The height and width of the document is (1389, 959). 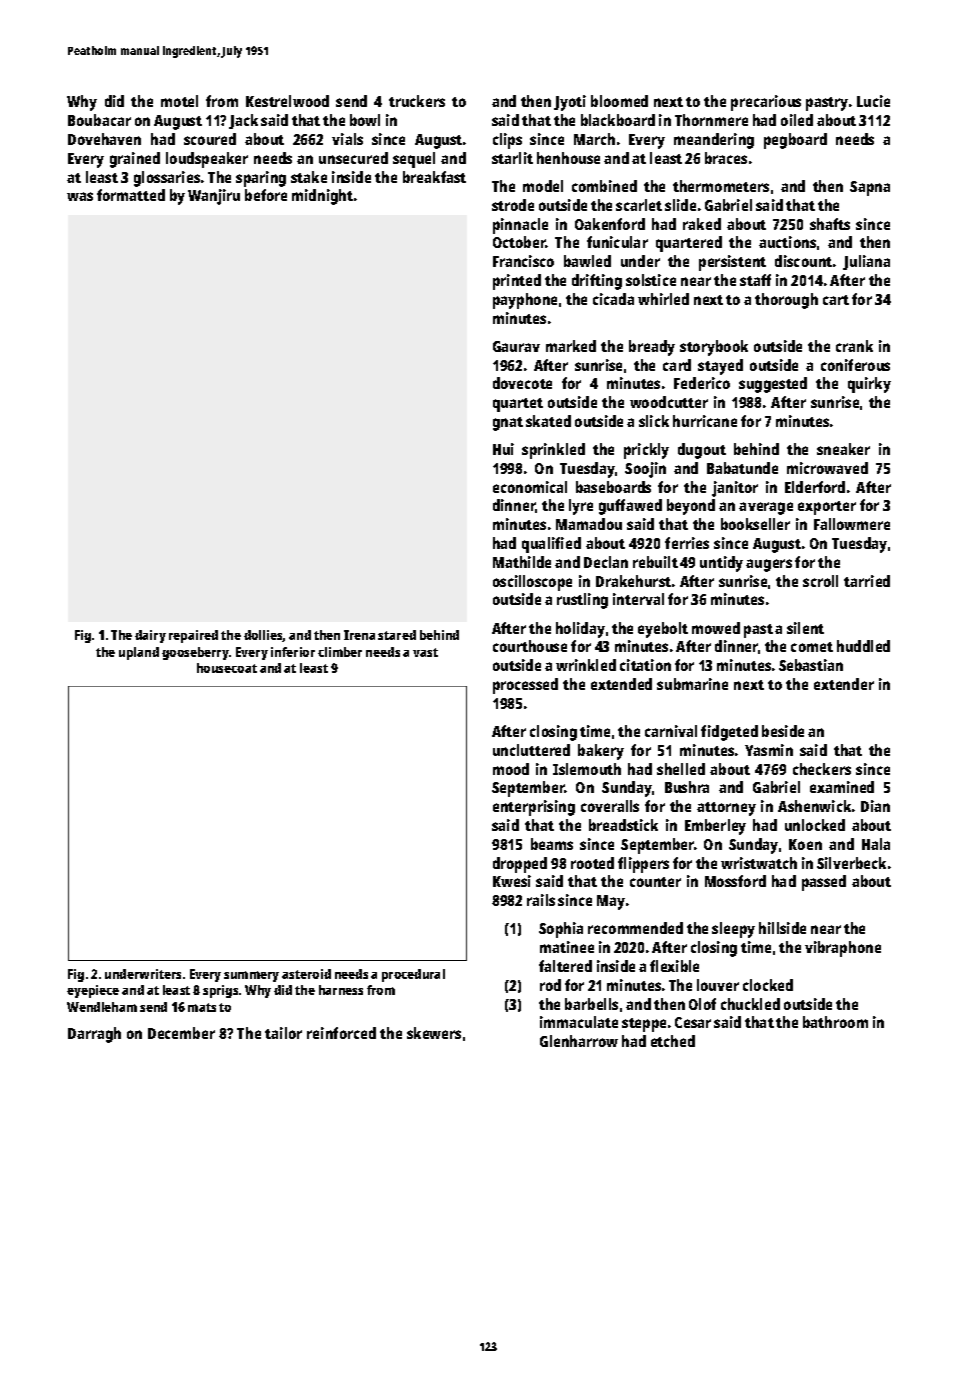 What do you see at coordinates (766, 103) in the document?
I see `precarious` at bounding box center [766, 103].
